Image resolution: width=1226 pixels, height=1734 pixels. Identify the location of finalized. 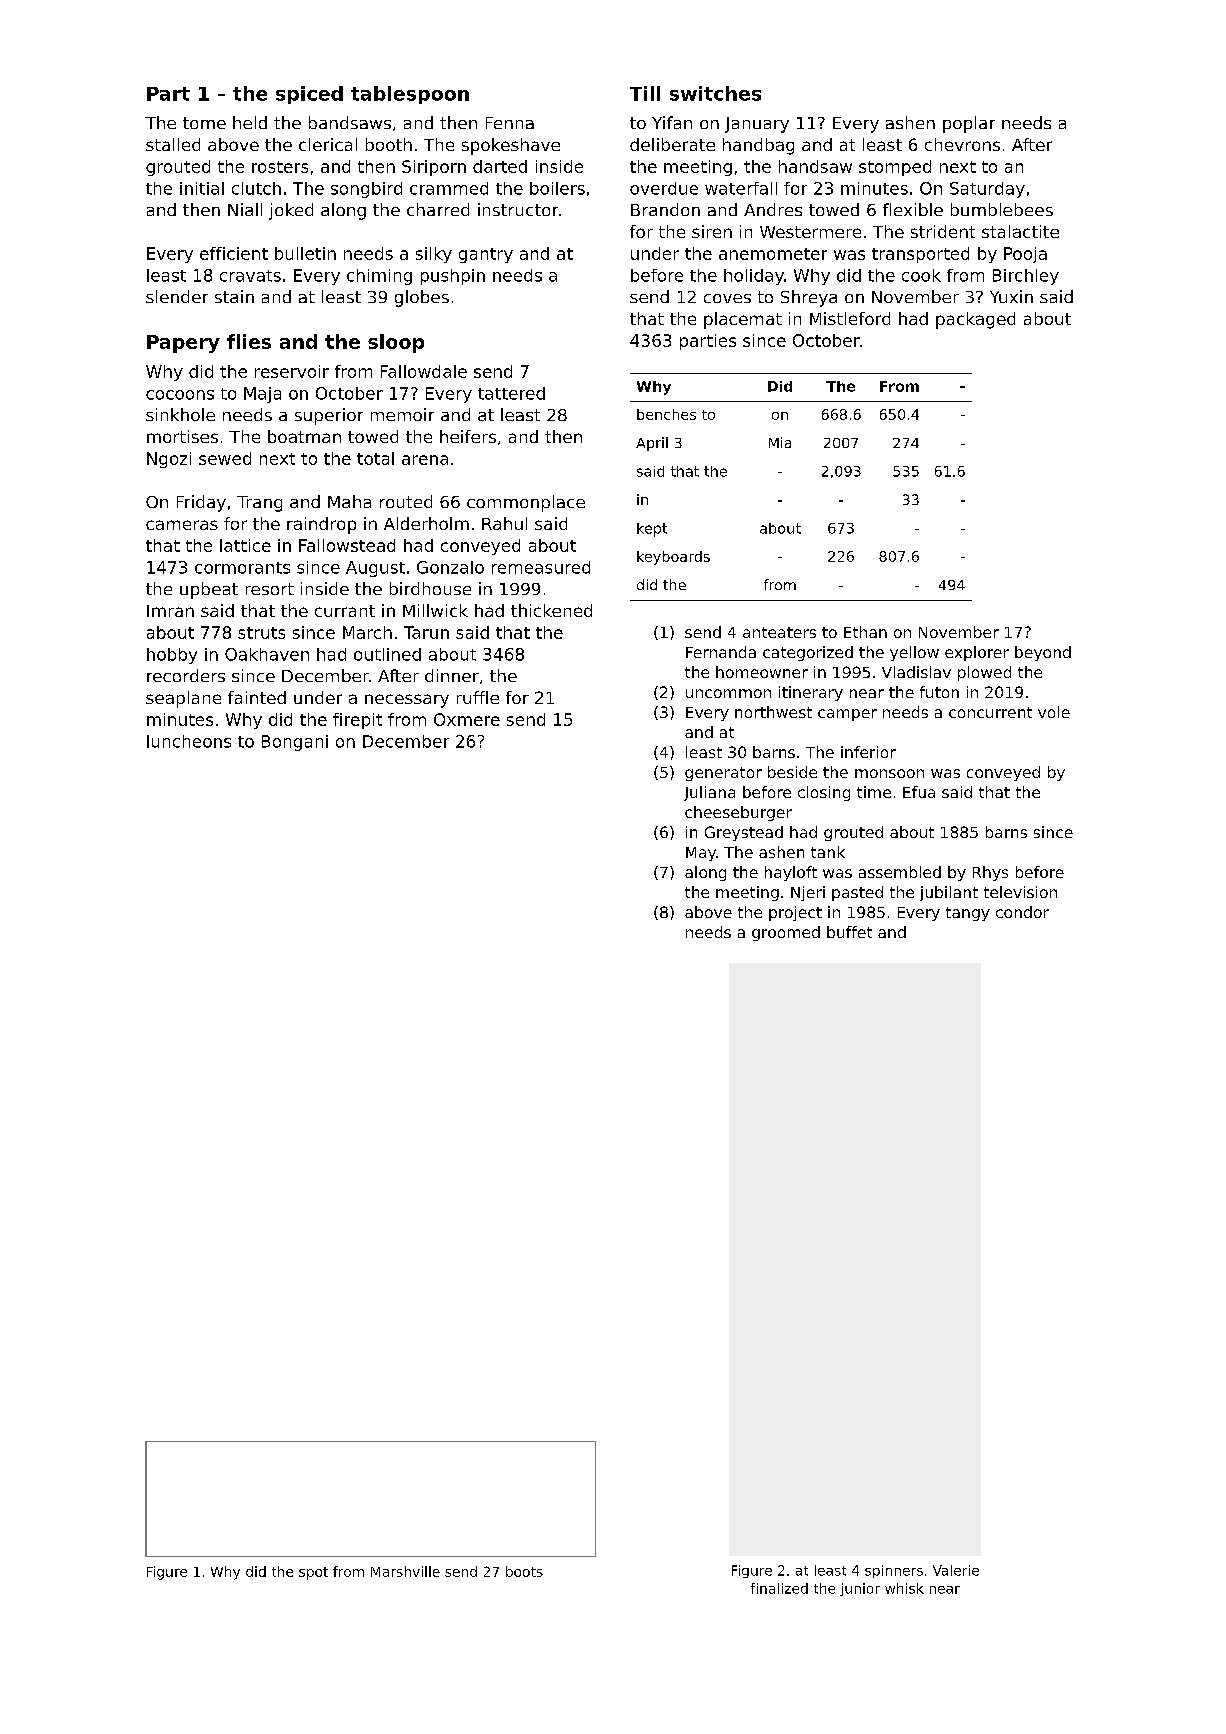
(779, 1588).
